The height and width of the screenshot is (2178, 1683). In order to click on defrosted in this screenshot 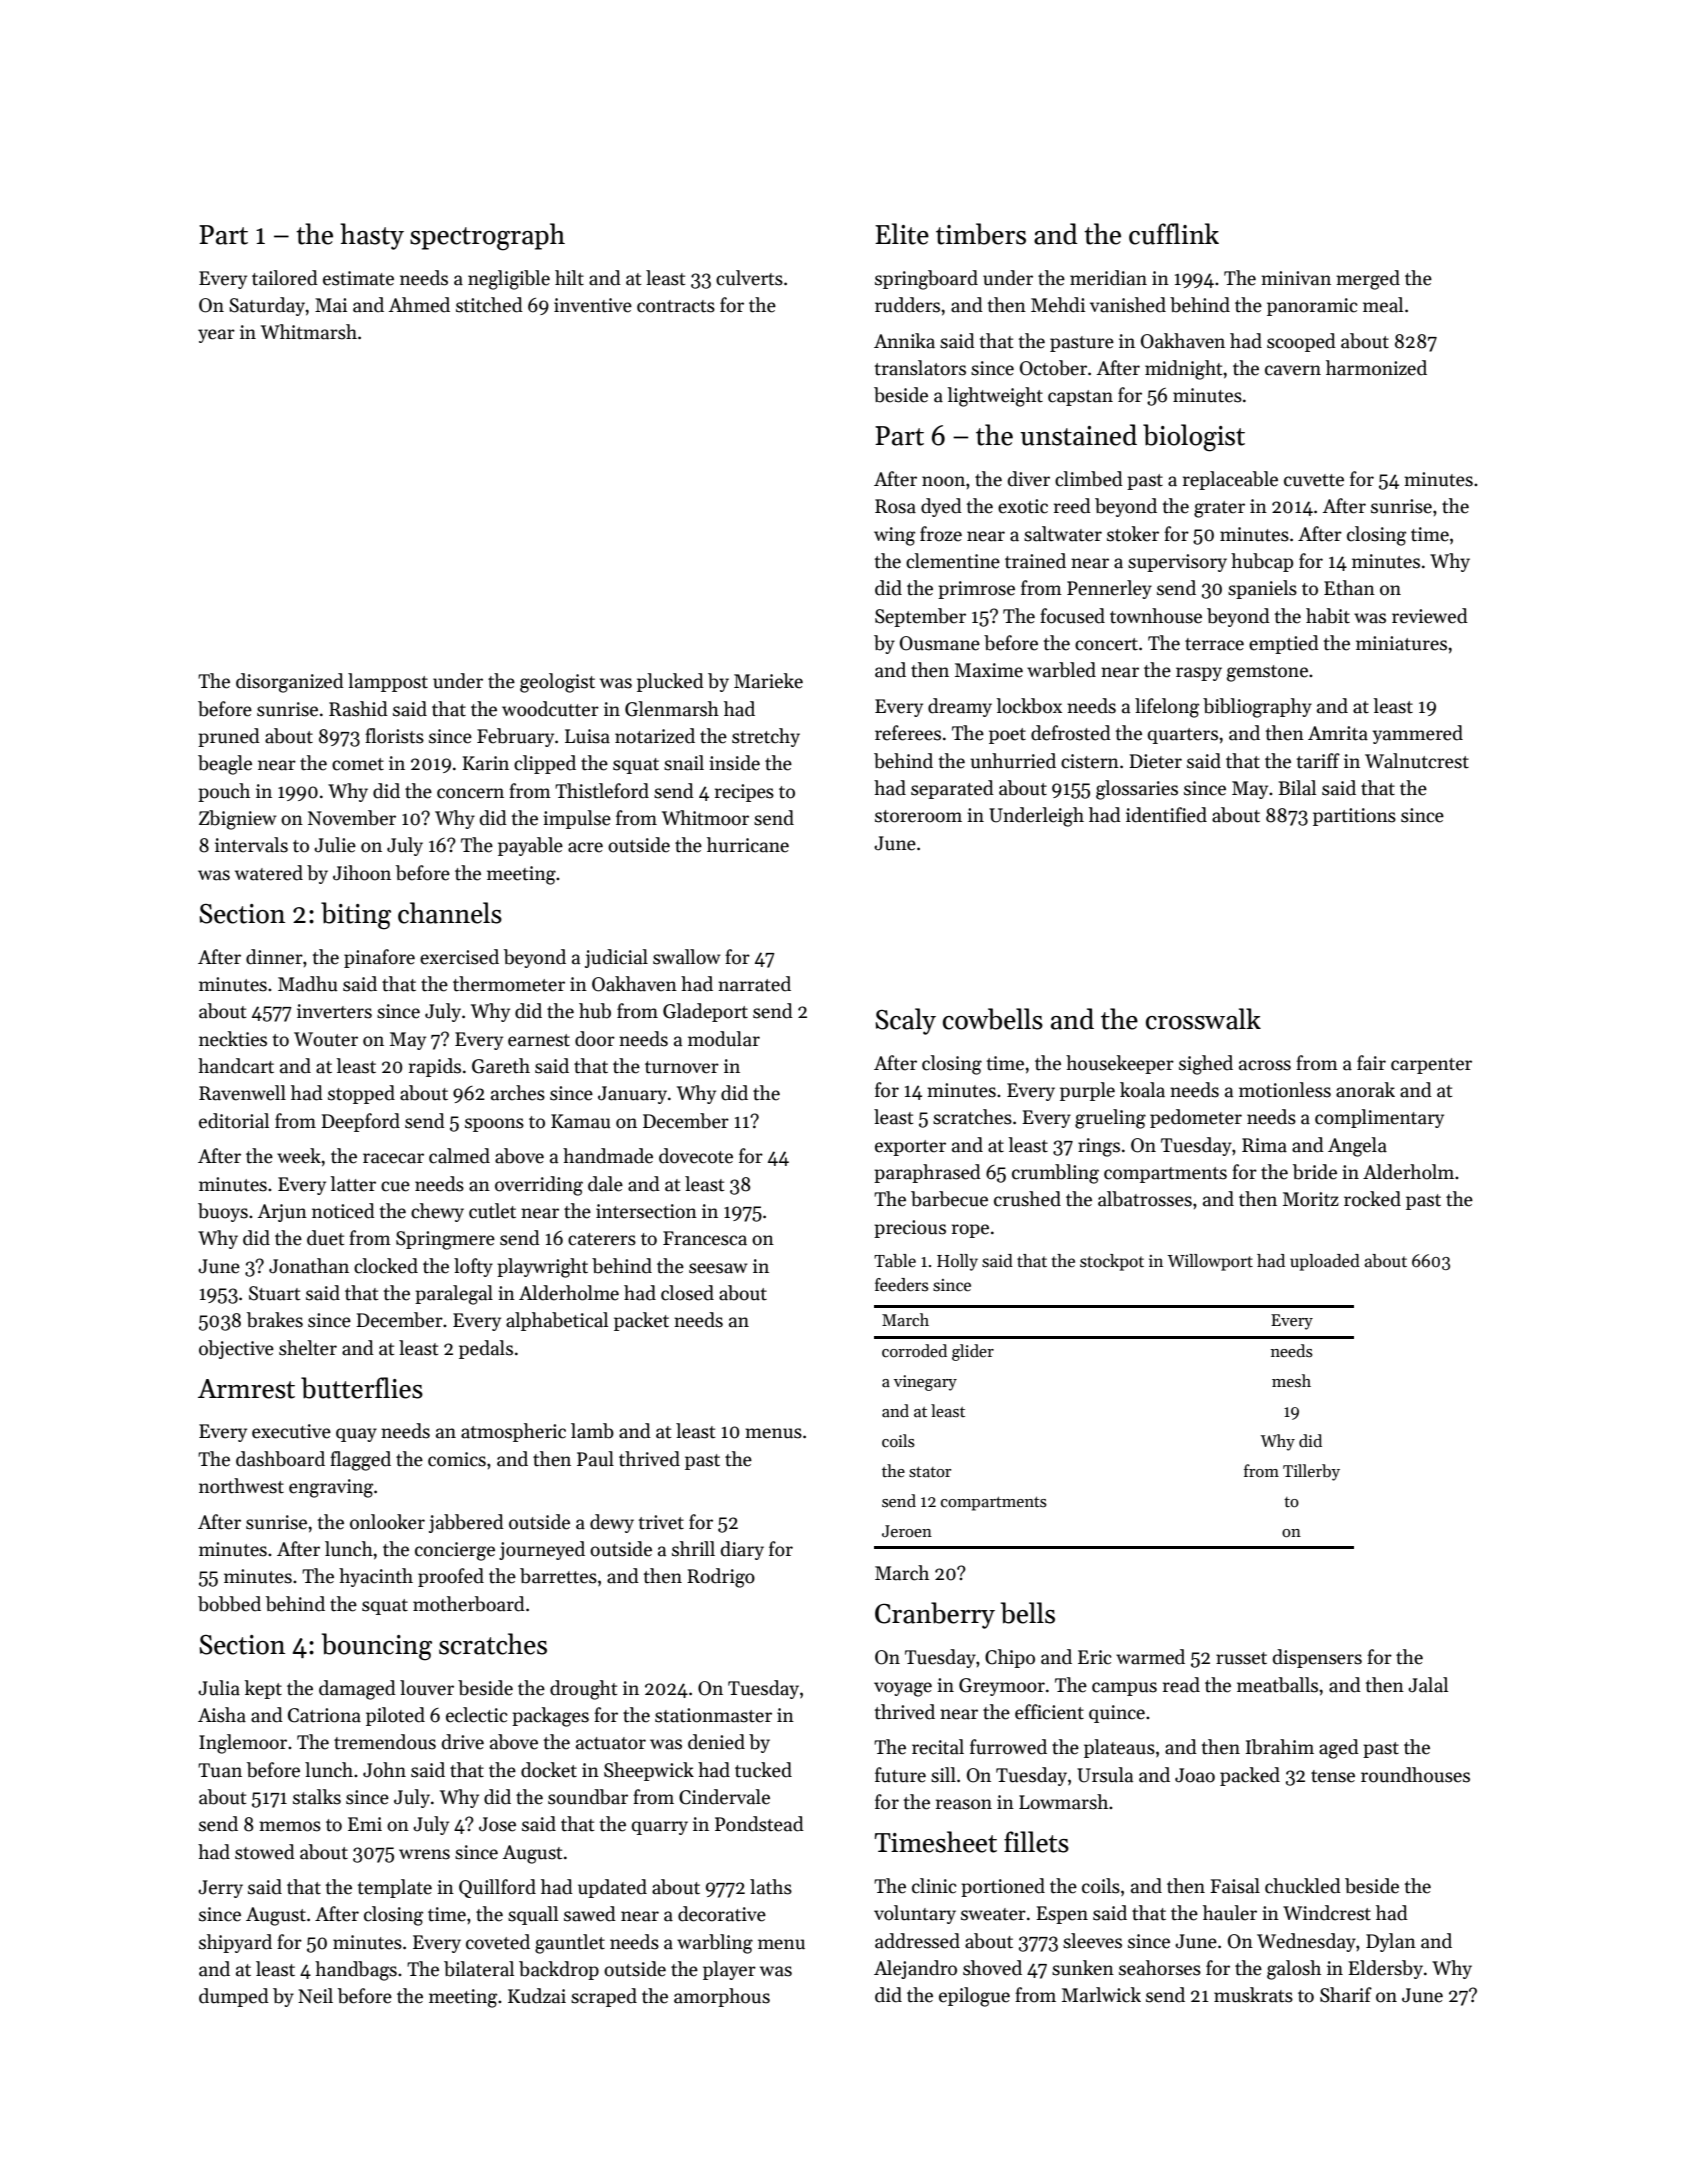, I will do `click(1071, 733)`.
